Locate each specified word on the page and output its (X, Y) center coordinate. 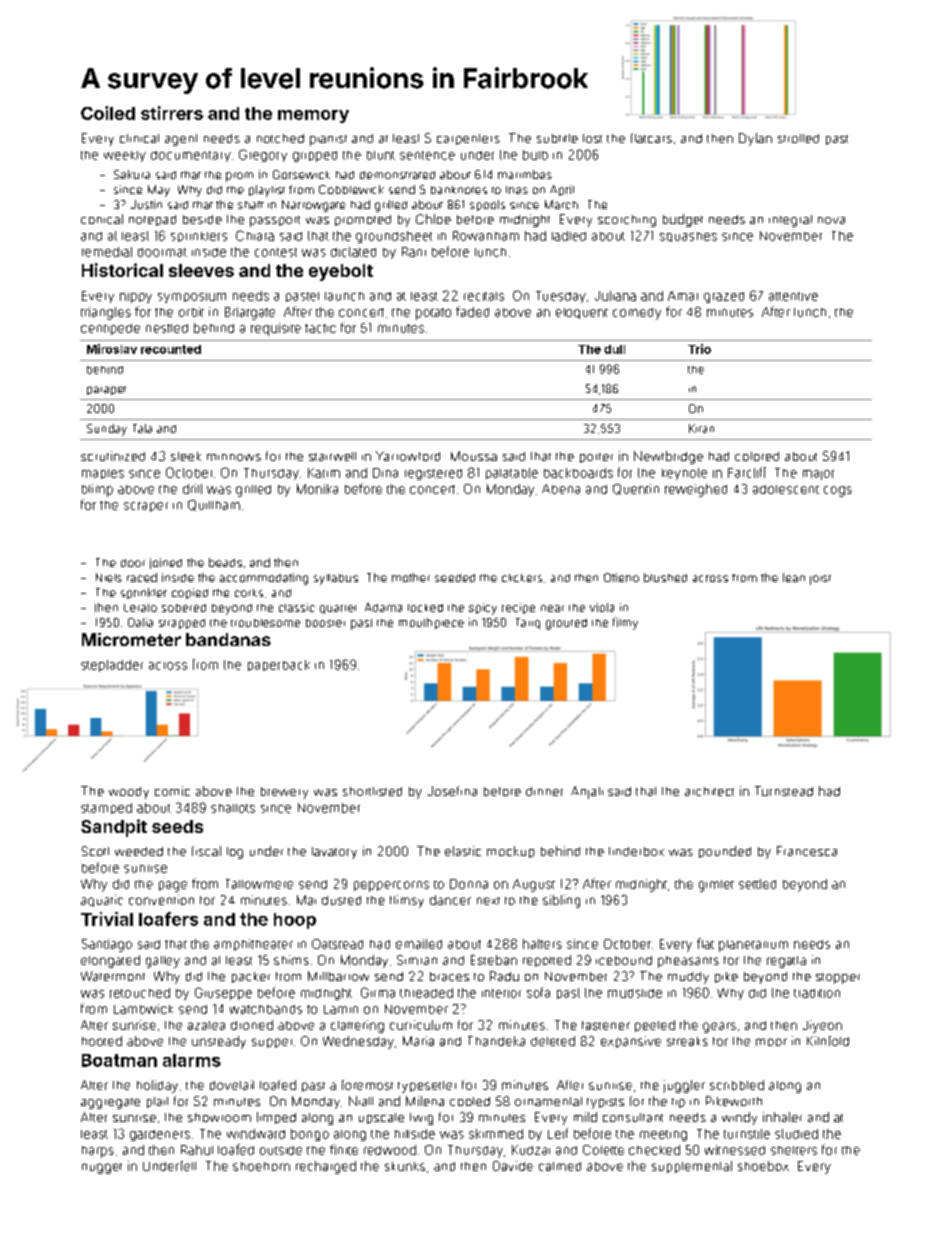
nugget (102, 1168)
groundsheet (394, 237)
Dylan (755, 139)
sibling (561, 901)
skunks (405, 1166)
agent (181, 140)
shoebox (763, 1166)
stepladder (112, 666)
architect (709, 791)
